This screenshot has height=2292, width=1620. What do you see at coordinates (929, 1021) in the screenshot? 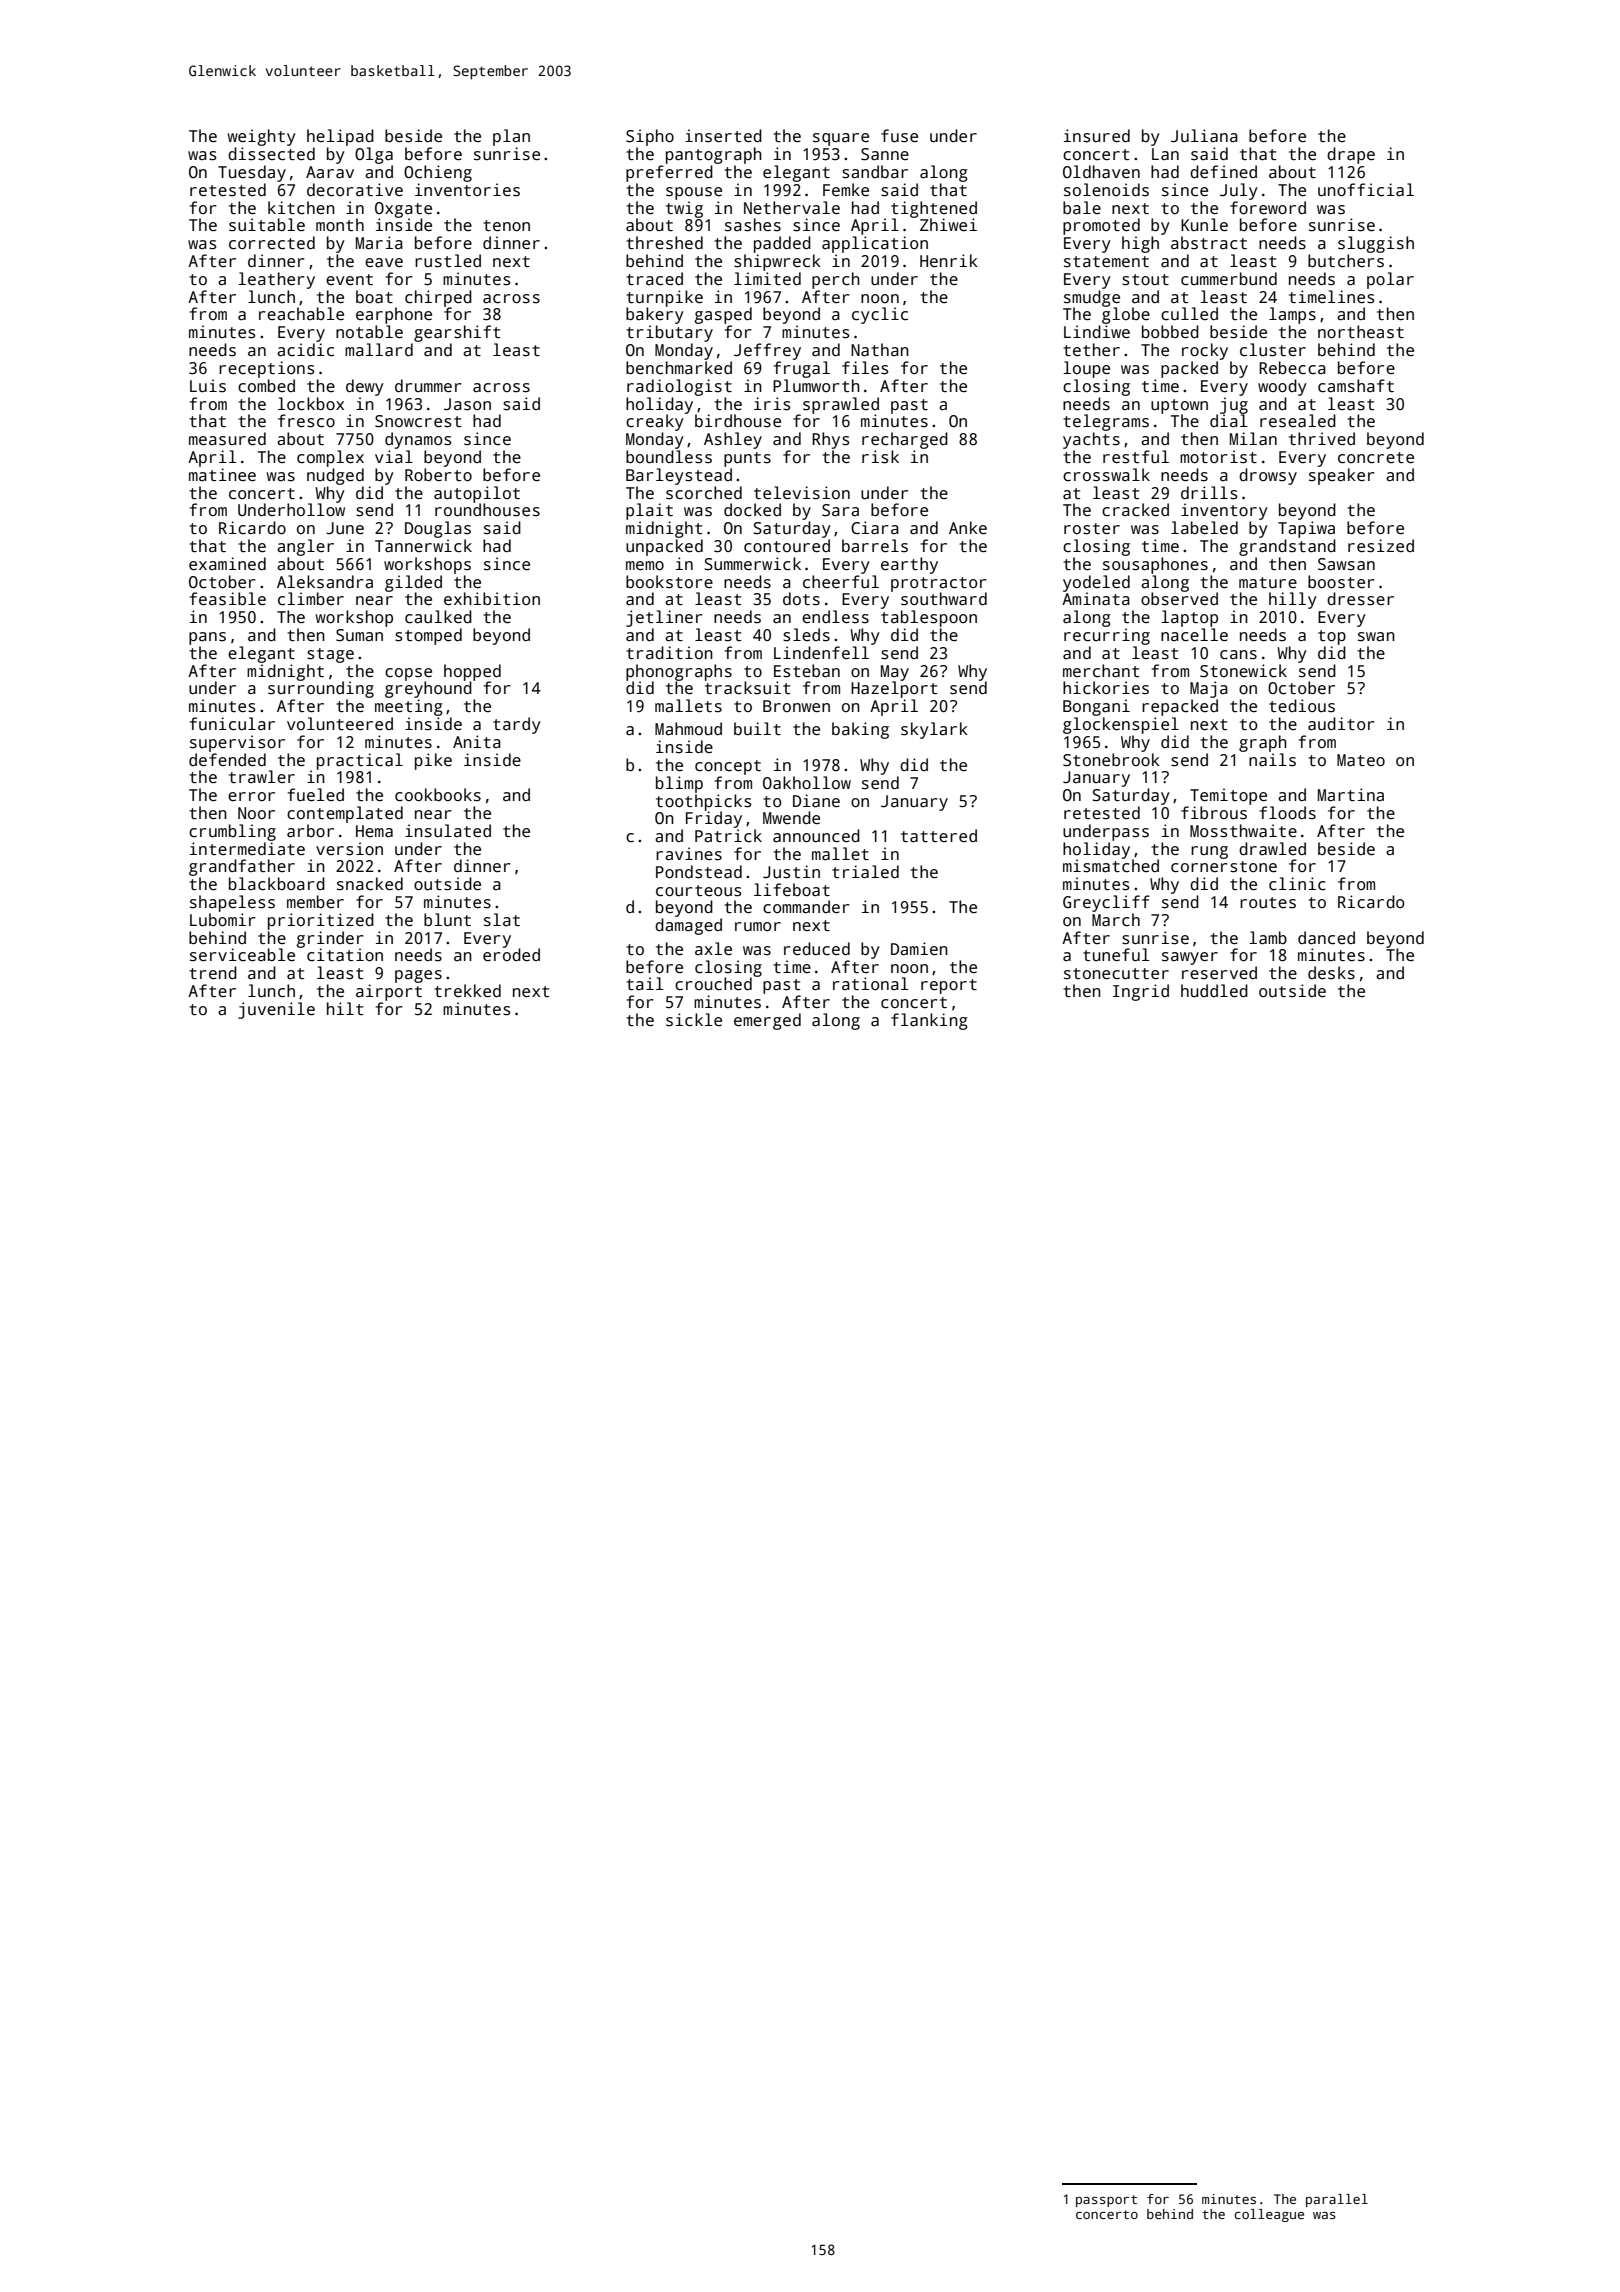
I see `flanking` at bounding box center [929, 1021].
